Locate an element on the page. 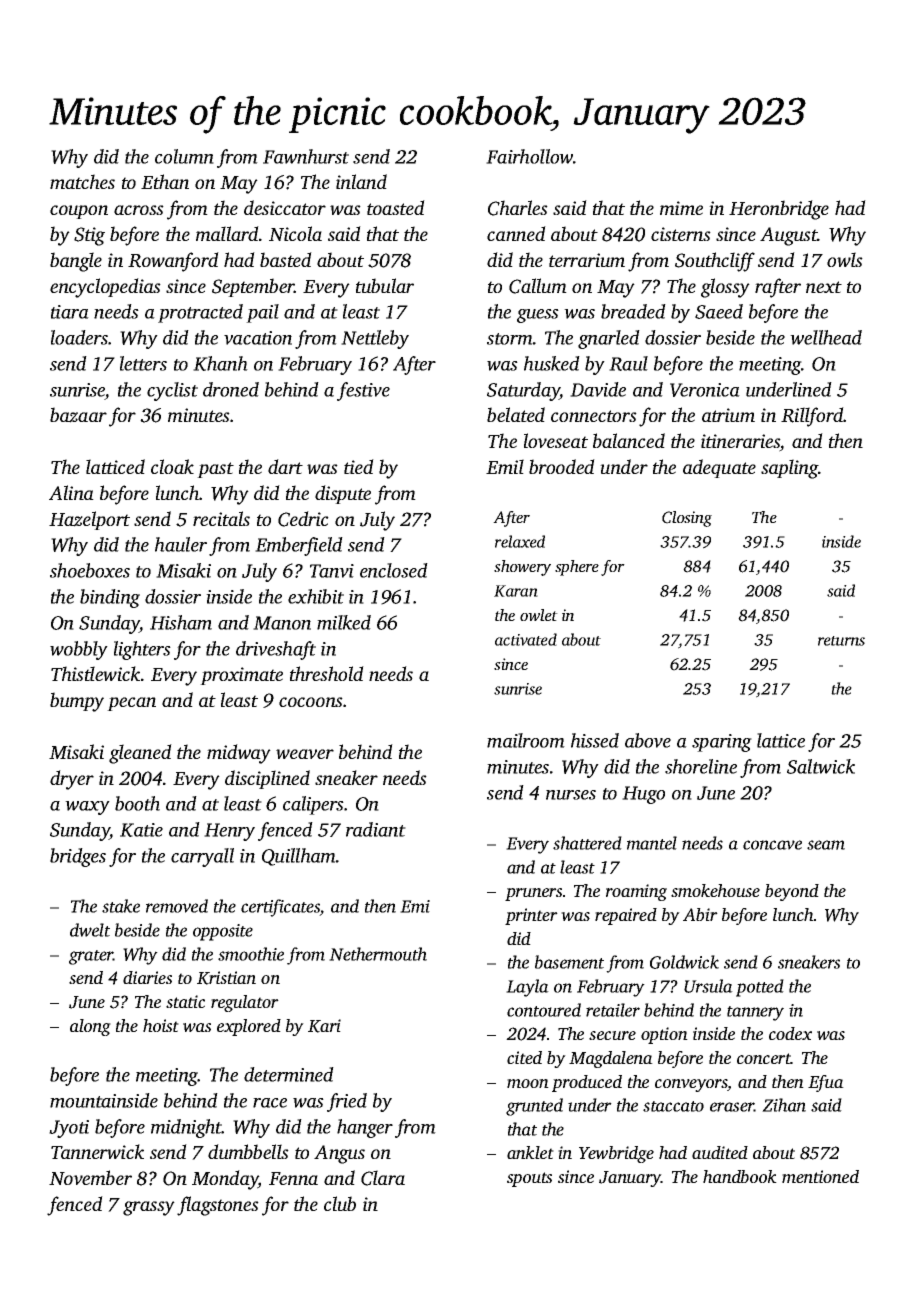 Image resolution: width=924 pixels, height=1314 pixels. wellhead is located at coordinates (826, 337).
